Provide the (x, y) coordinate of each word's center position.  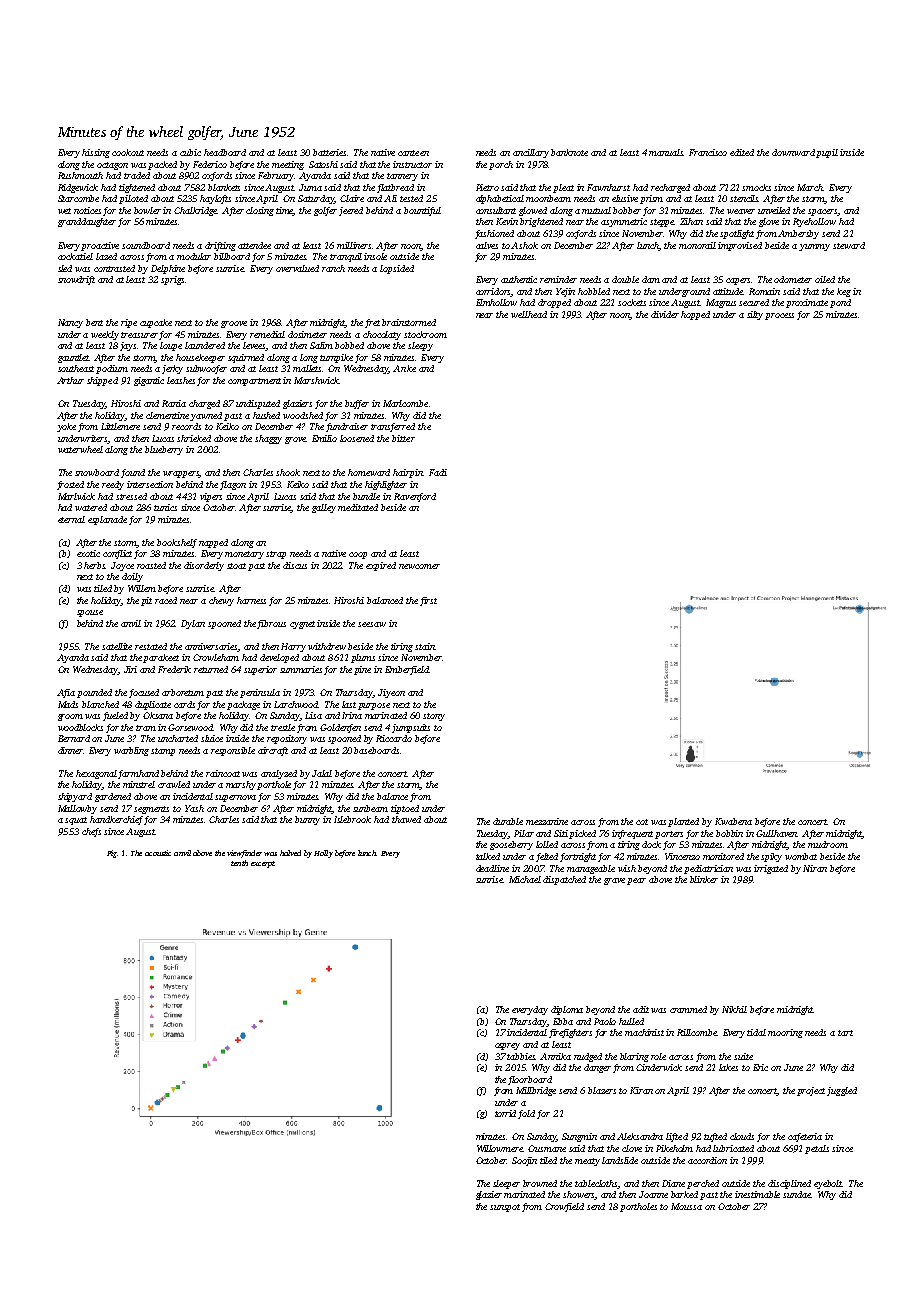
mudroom (828, 844)
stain (425, 646)
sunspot (505, 1208)
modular (194, 256)
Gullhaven (777, 833)
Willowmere (500, 1148)
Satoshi (323, 164)
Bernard (74, 738)
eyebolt (828, 1184)
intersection (150, 484)
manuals (666, 152)
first (428, 601)
